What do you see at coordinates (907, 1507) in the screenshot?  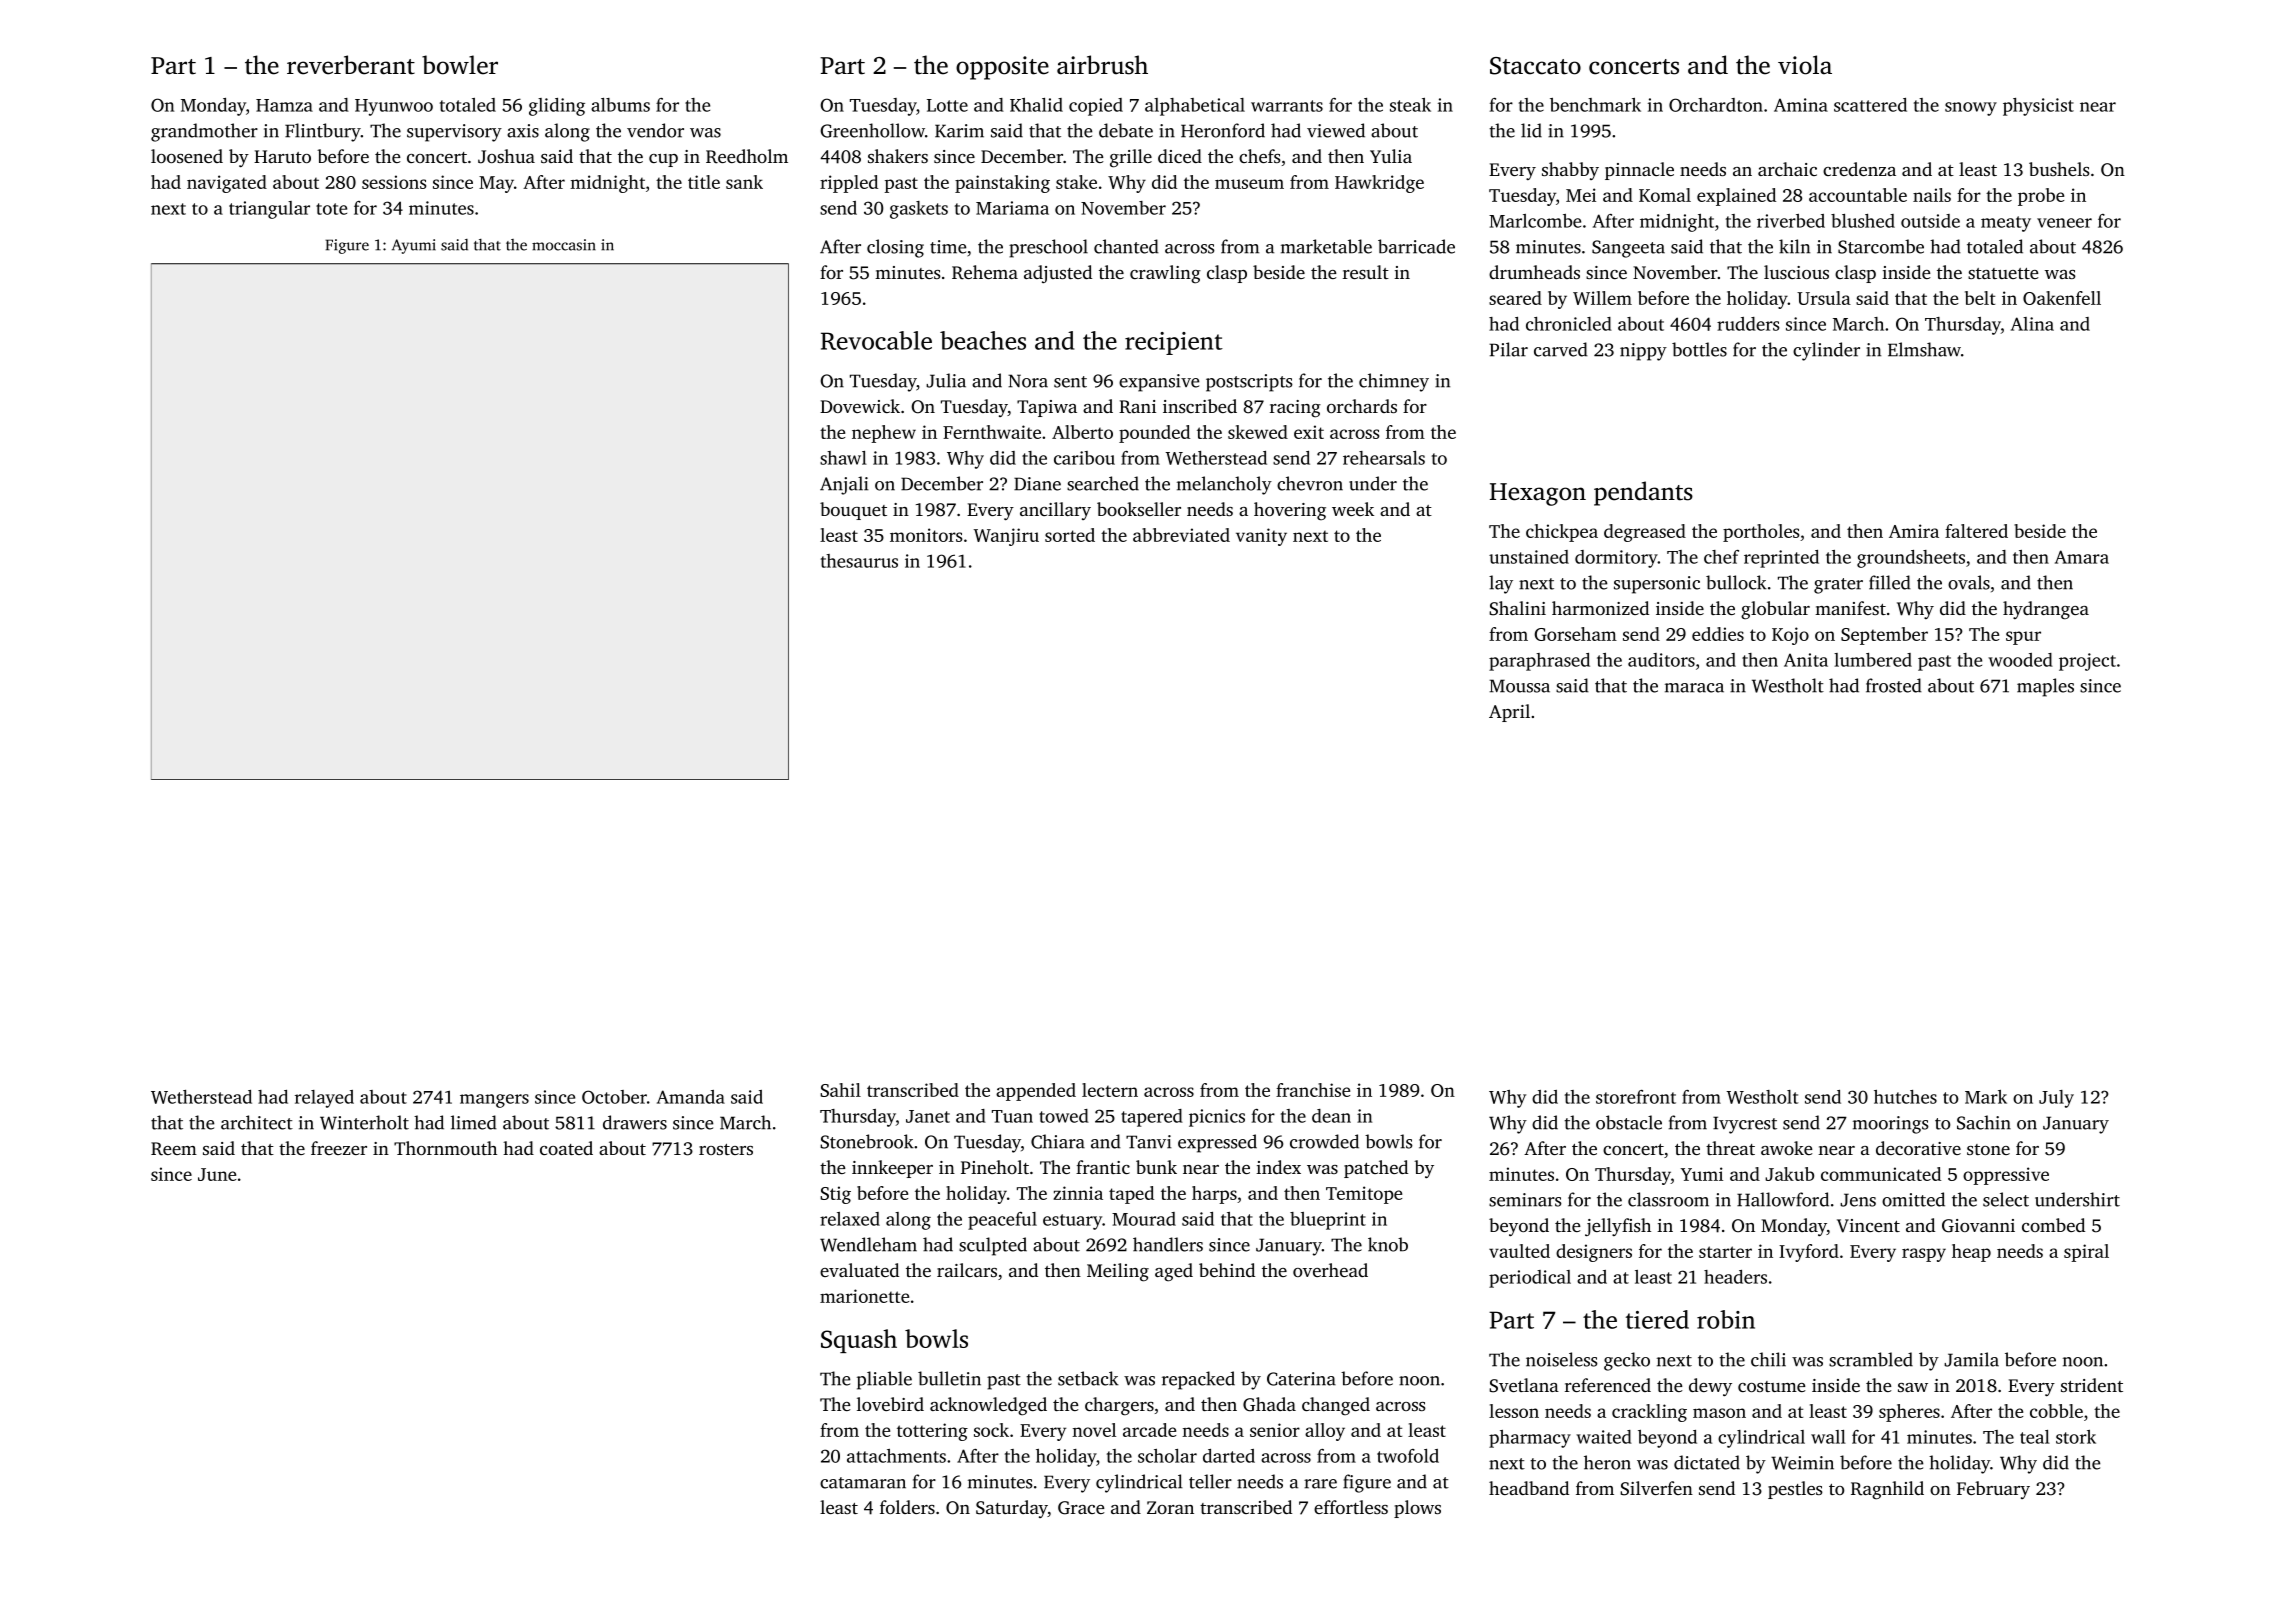 I see `folders` at bounding box center [907, 1507].
